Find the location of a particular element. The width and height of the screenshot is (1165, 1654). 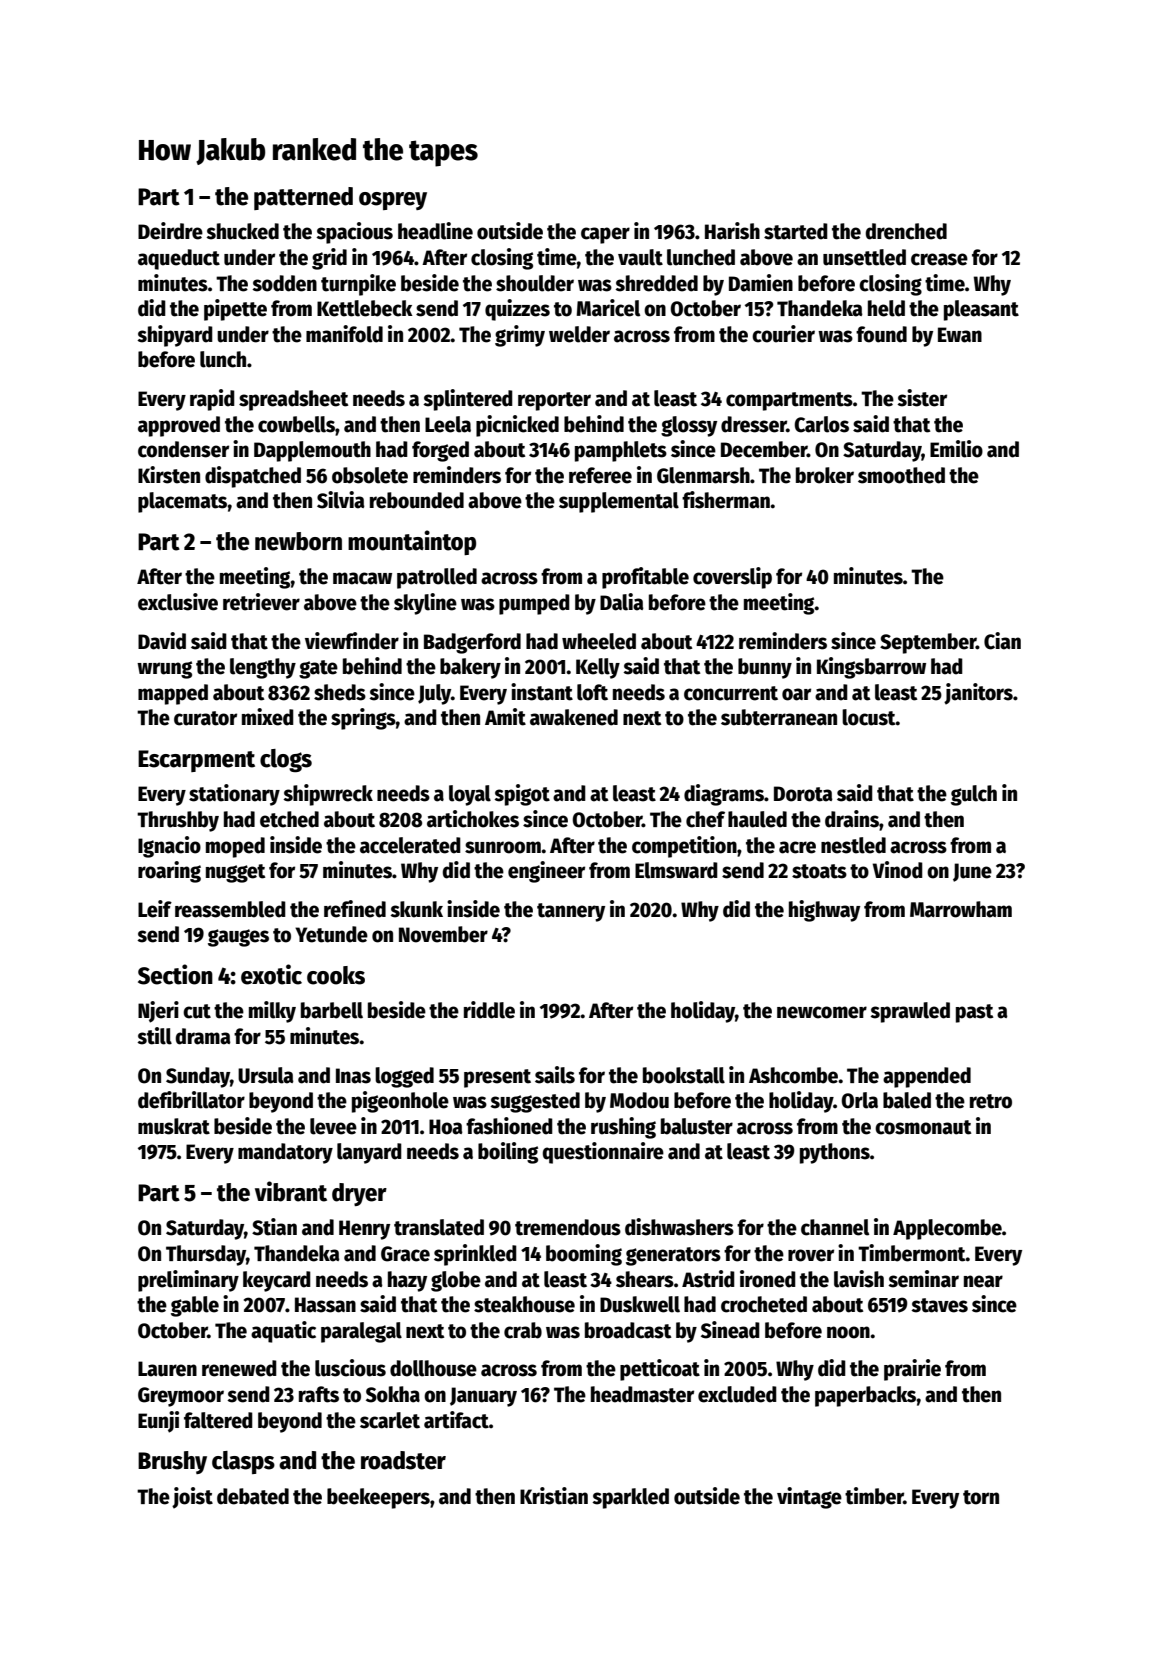

sprinkled is located at coordinates (475, 1255).
